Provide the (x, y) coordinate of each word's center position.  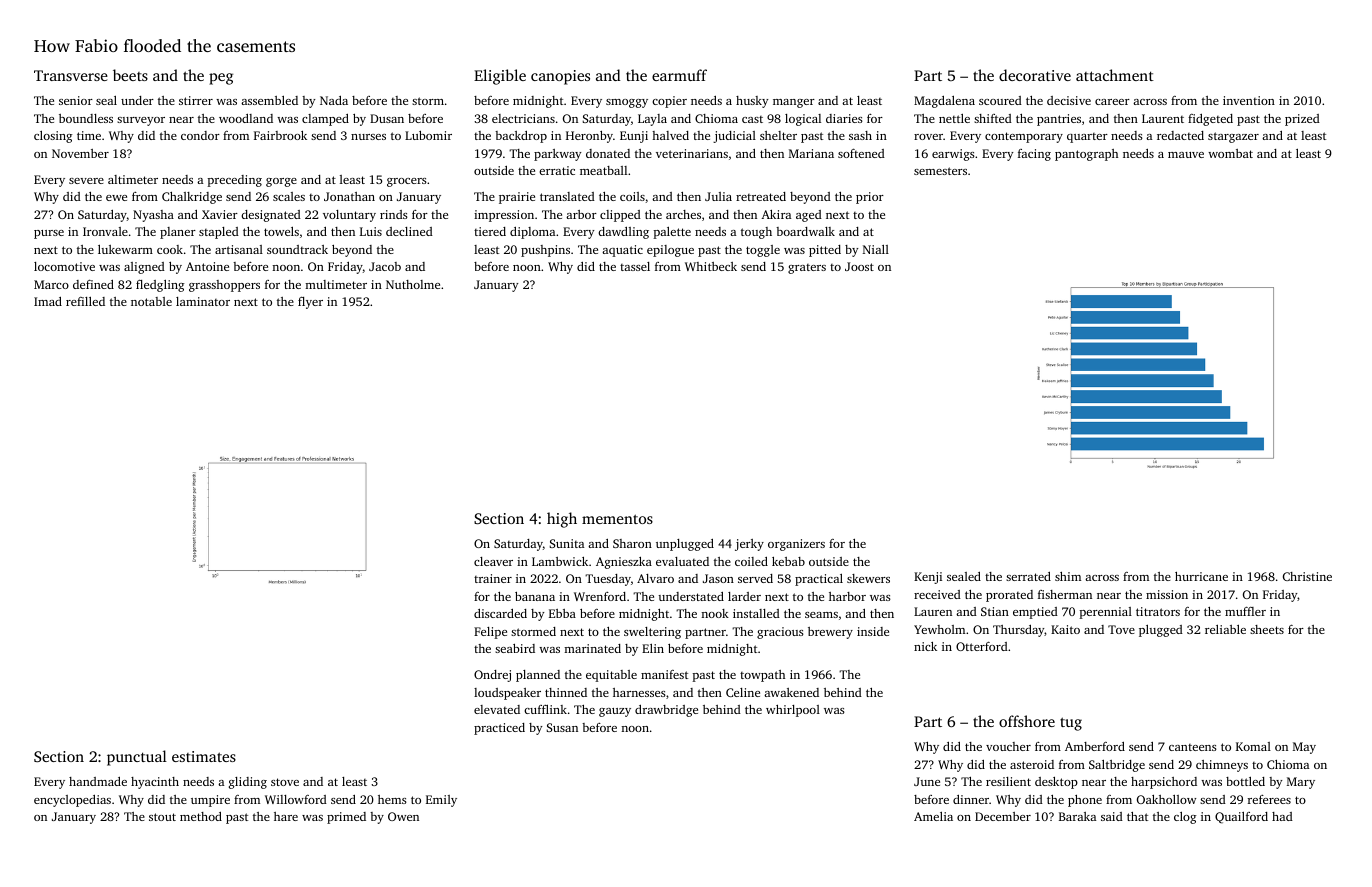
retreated (761, 196)
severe (86, 181)
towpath (762, 676)
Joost (859, 266)
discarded (500, 613)
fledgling (160, 286)
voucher (1008, 746)
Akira (776, 214)
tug (1071, 724)
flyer (310, 303)
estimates (204, 756)
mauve (1186, 155)
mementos (617, 519)
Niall (876, 249)
